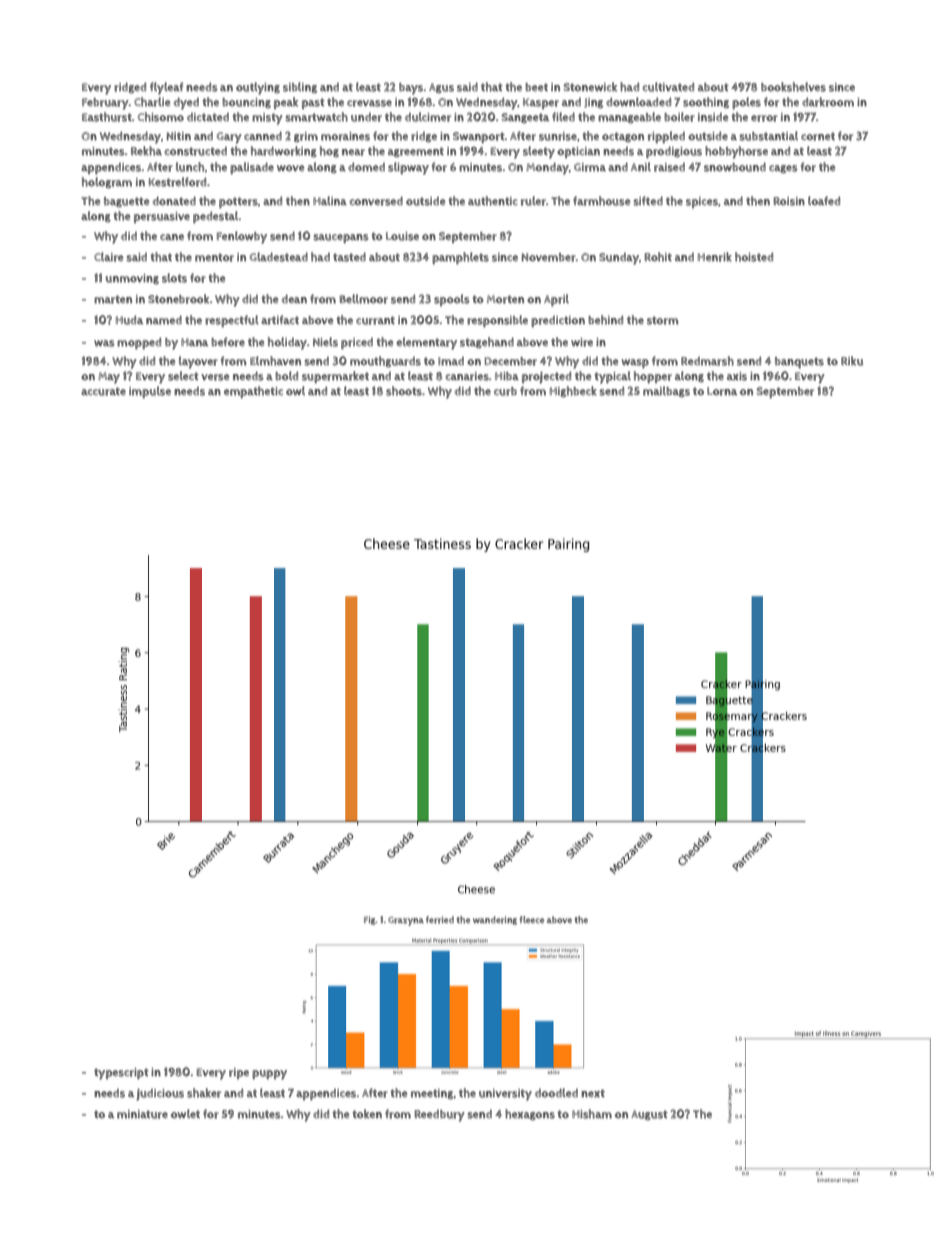 Image resolution: width=952 pixels, height=1233 pixels. What do you see at coordinates (818, 136) in the page?
I see `cornet` at bounding box center [818, 136].
